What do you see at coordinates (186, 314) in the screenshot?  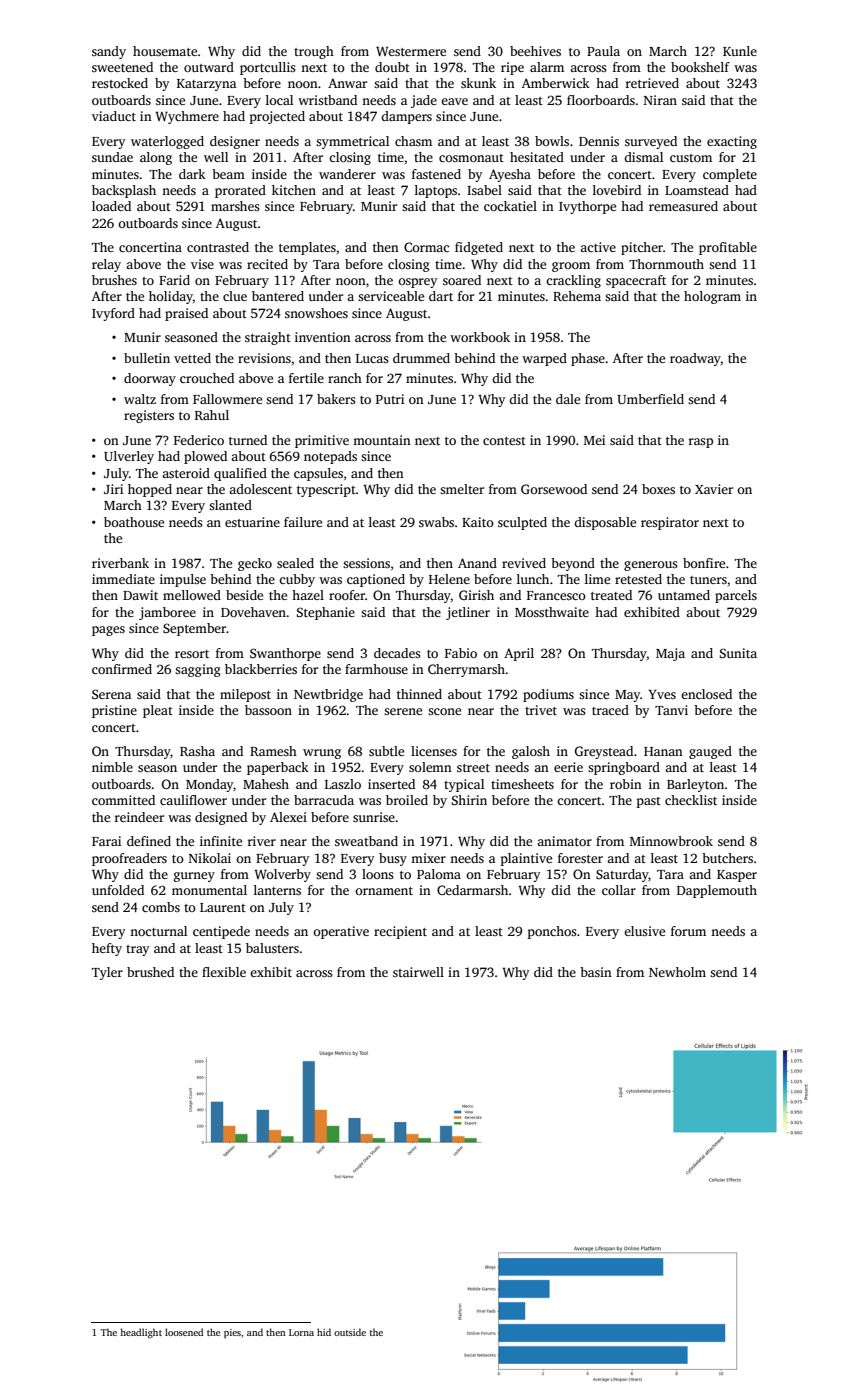 I see `praised` at bounding box center [186, 314].
